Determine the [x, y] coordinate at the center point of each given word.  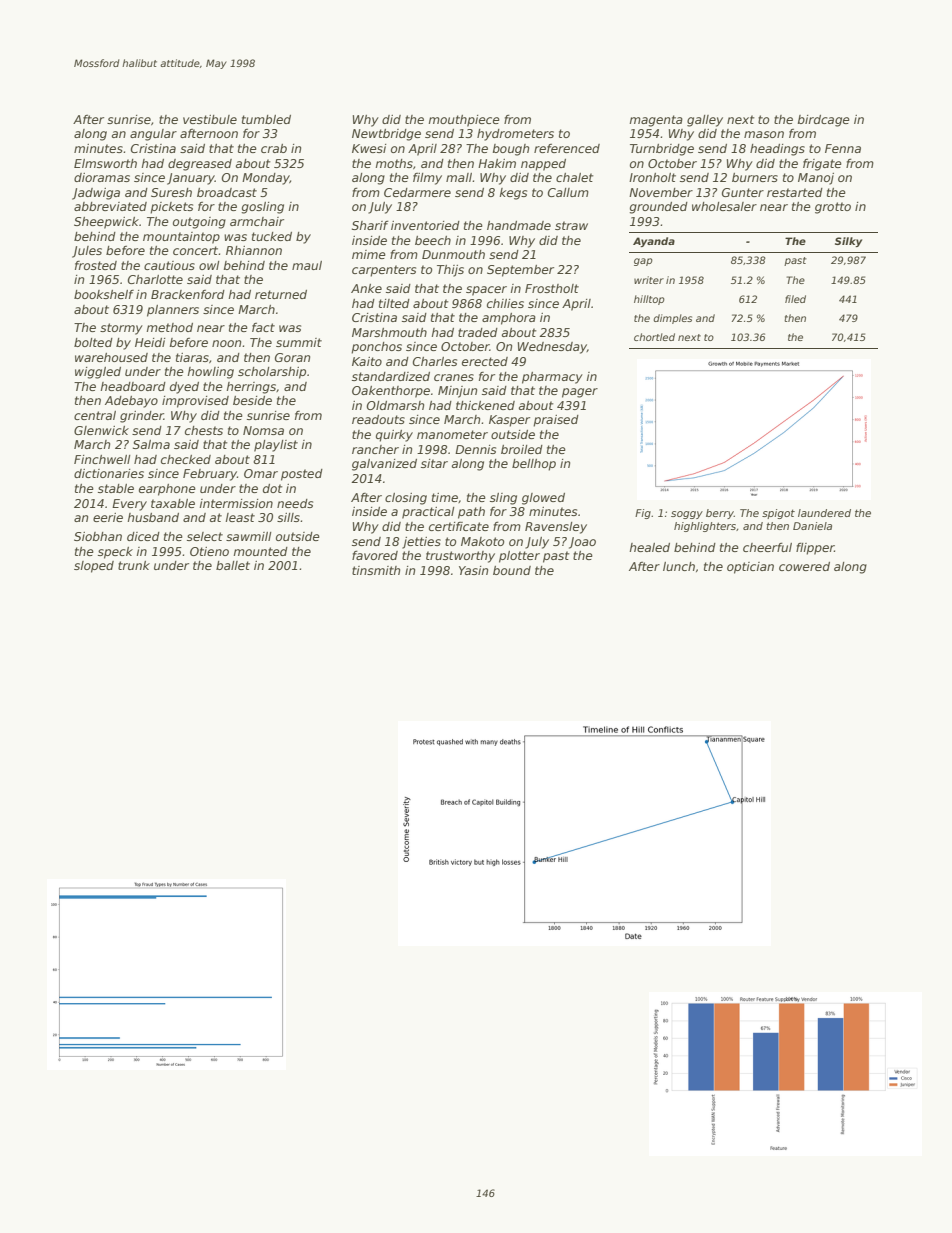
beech [433, 240]
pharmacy [552, 378]
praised [556, 421]
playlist [276, 446]
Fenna [843, 148]
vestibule [210, 119]
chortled [654, 337]
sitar [434, 463]
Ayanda [654, 242]
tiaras [192, 357]
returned [281, 294]
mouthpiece [464, 121]
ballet [233, 565]
